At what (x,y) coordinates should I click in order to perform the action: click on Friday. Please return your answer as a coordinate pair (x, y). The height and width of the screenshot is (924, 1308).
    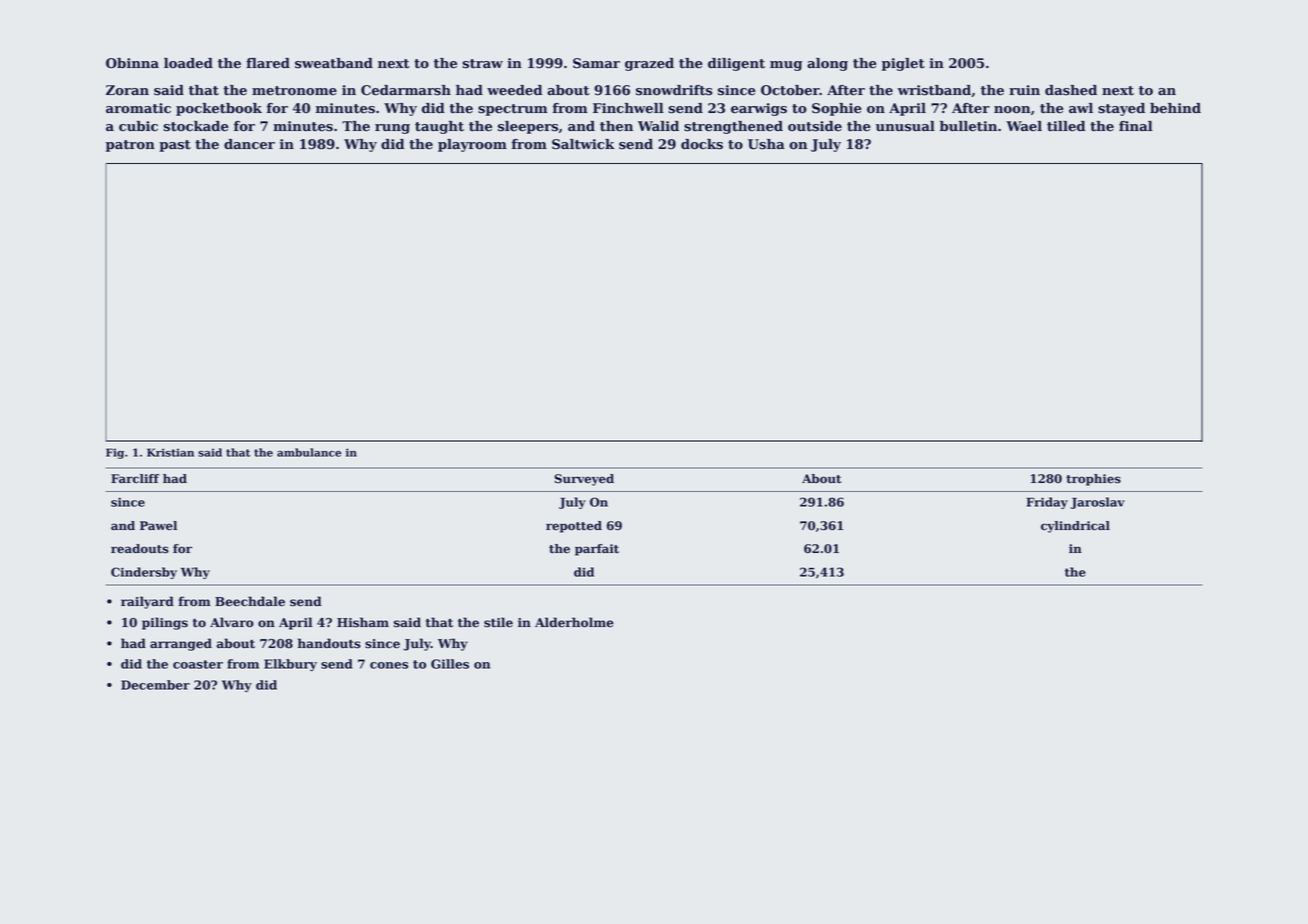
    Looking at the image, I should click on (1047, 503).
